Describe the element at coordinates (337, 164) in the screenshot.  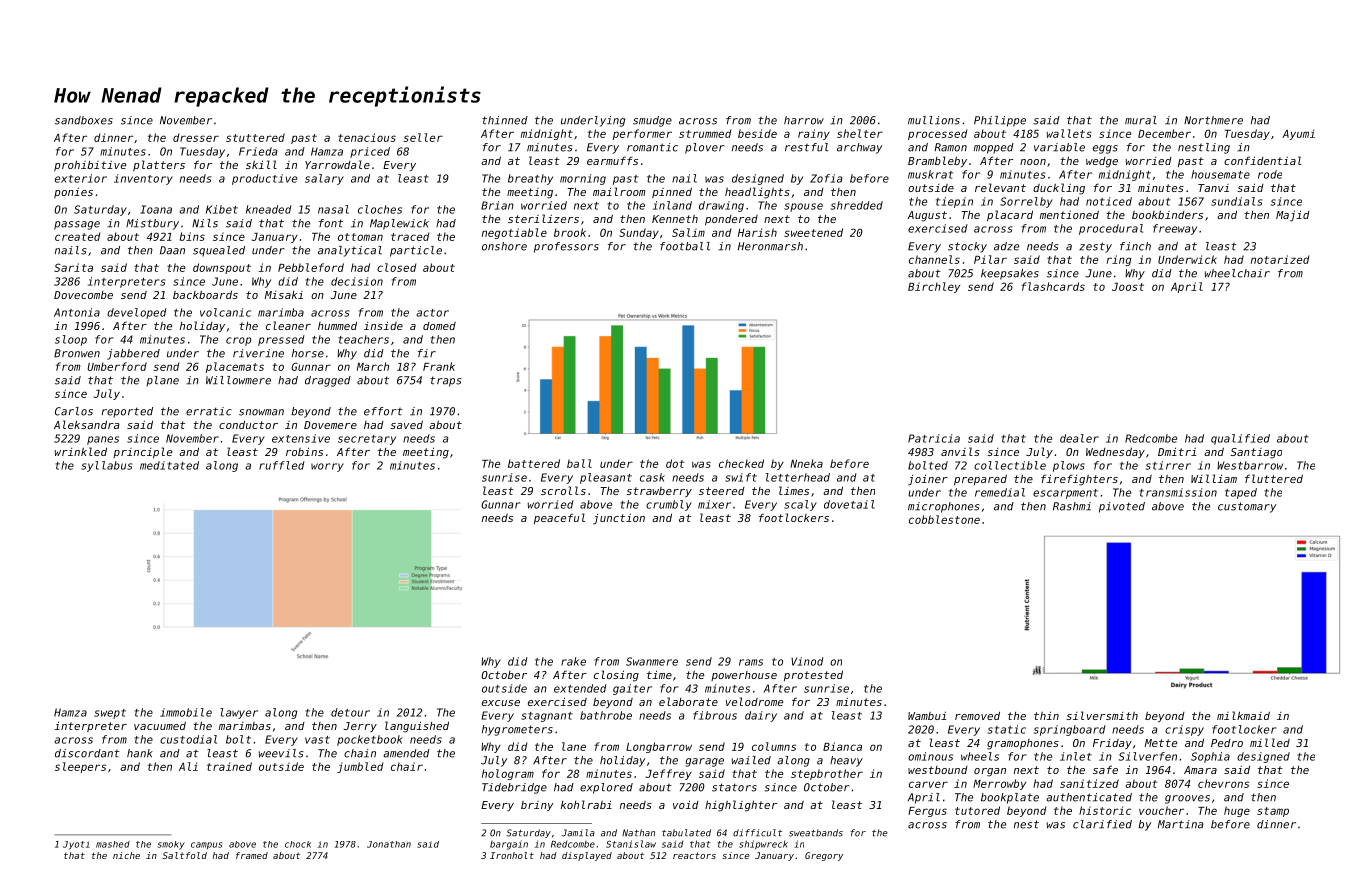
I see `Yarrowdale` at that location.
